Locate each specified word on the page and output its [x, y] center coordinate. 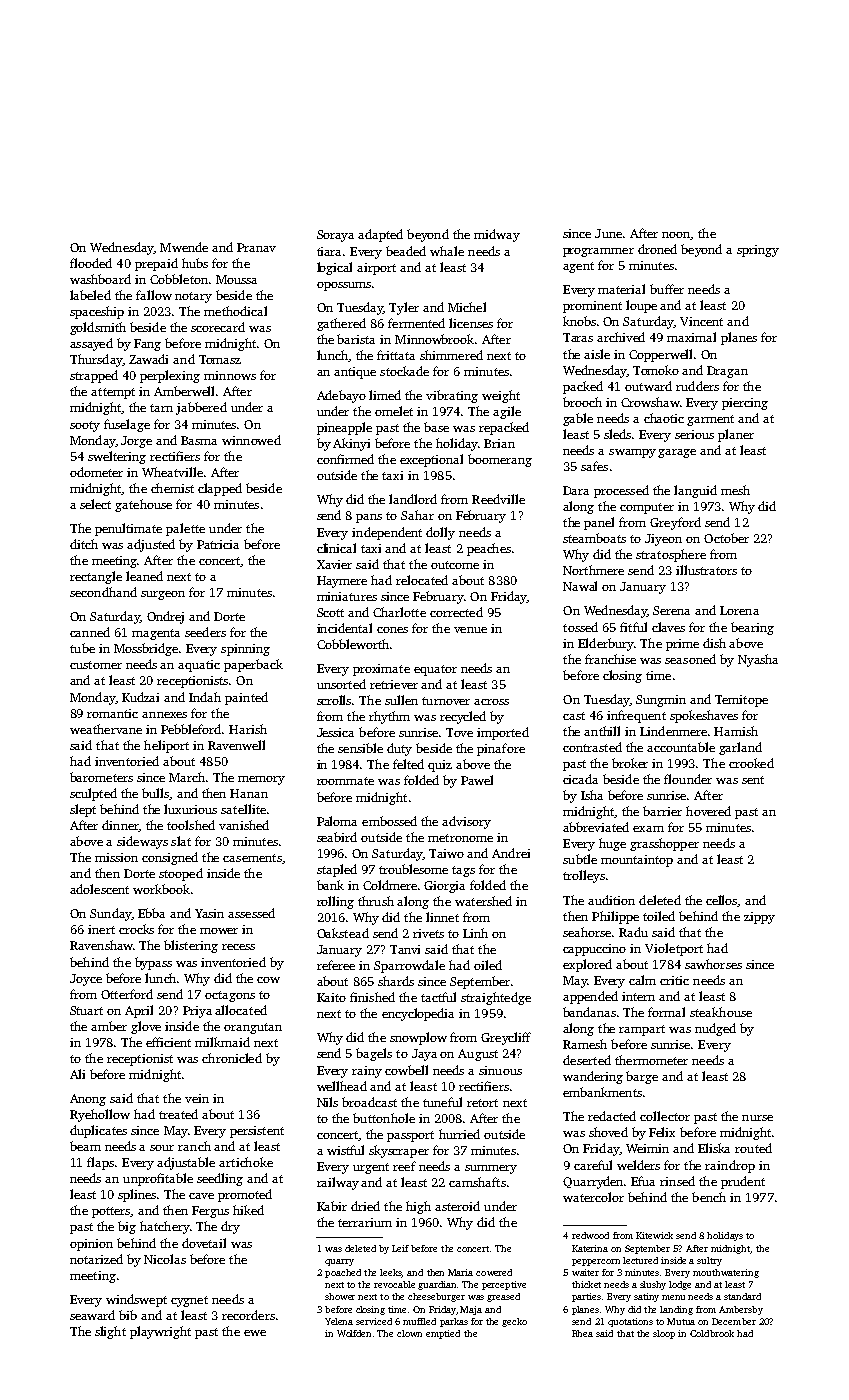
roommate [345, 781]
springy [758, 251]
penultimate [128, 529]
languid [695, 491]
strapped [94, 376]
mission [116, 857]
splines [137, 1195]
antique [355, 373]
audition [611, 900]
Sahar [417, 515]
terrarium [365, 1222]
